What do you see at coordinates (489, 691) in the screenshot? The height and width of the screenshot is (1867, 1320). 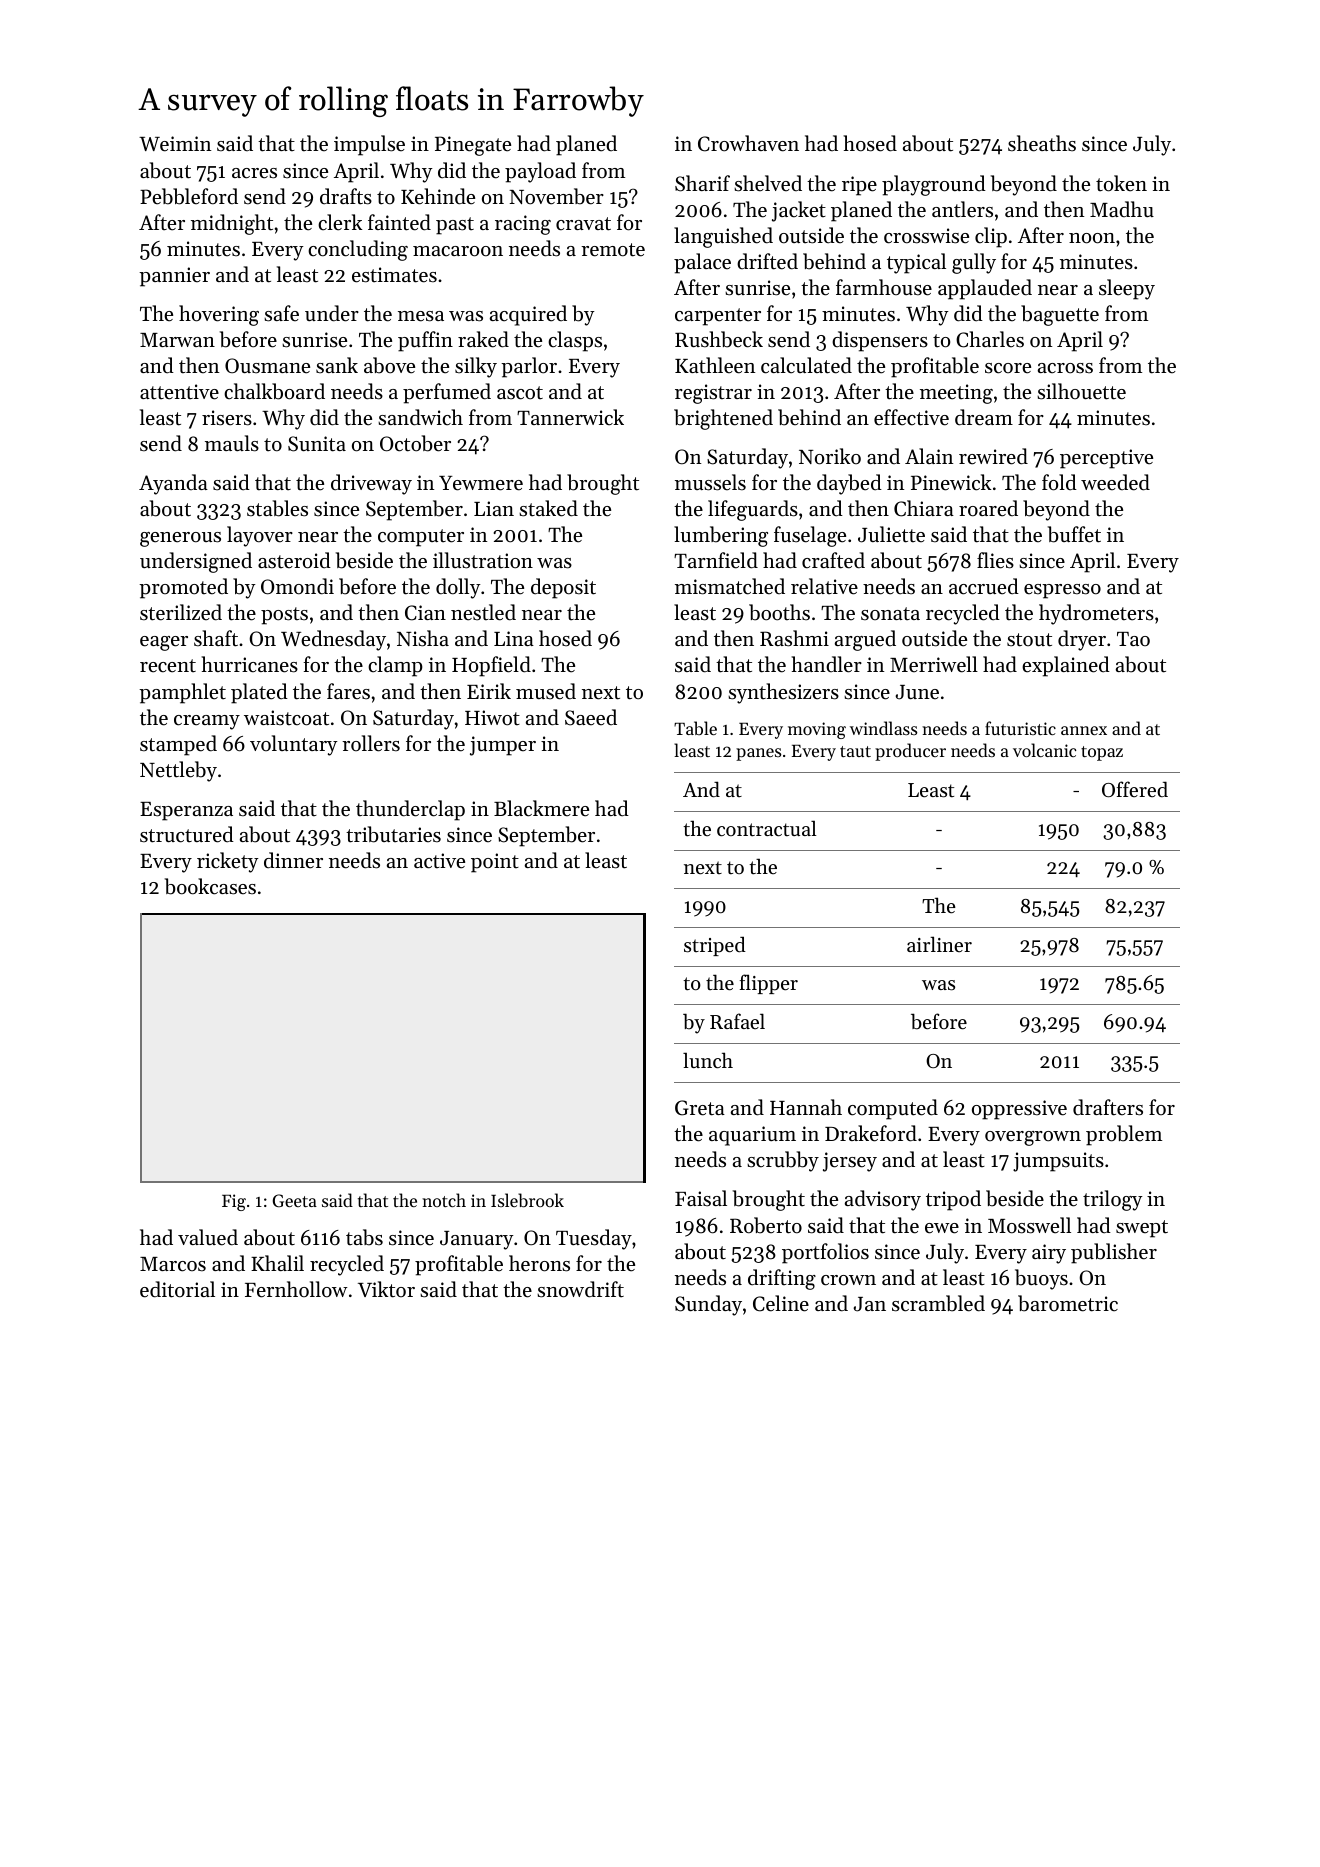 I see `Eirik` at bounding box center [489, 691].
